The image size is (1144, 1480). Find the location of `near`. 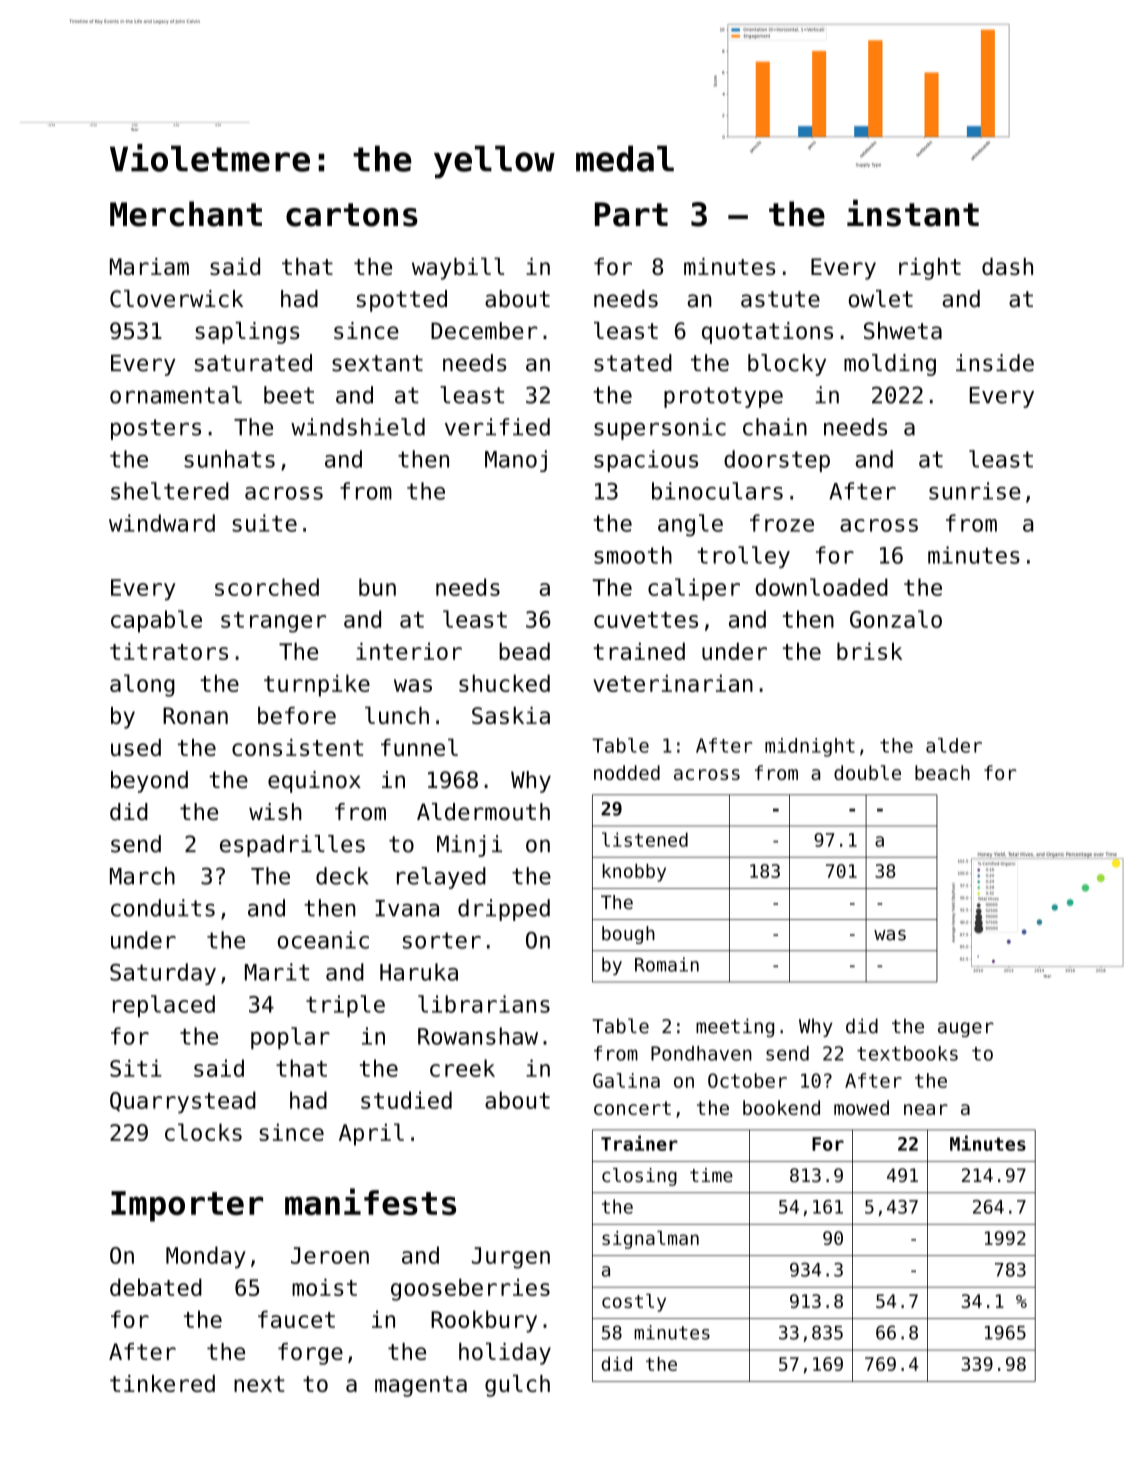

near is located at coordinates (926, 1109).
